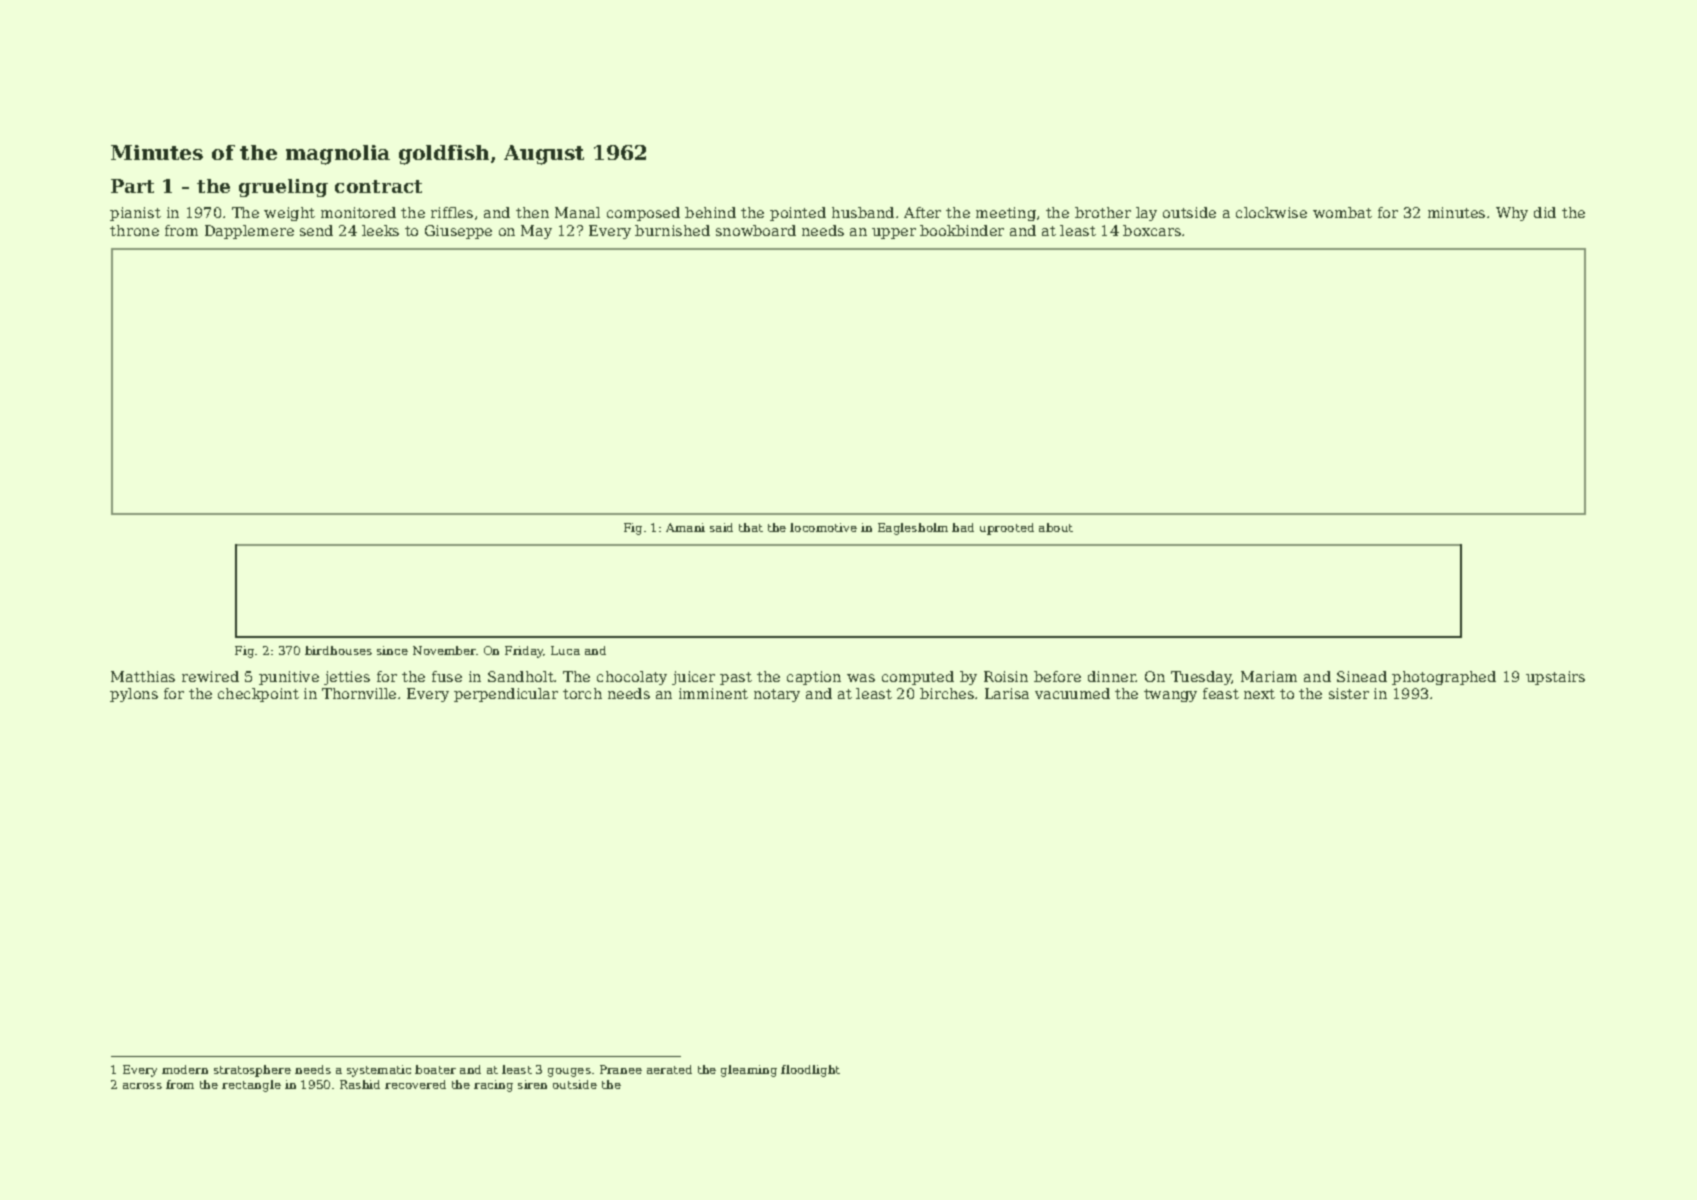 The width and height of the document is (1697, 1200). What do you see at coordinates (894, 233) in the document?
I see `upper` at bounding box center [894, 233].
